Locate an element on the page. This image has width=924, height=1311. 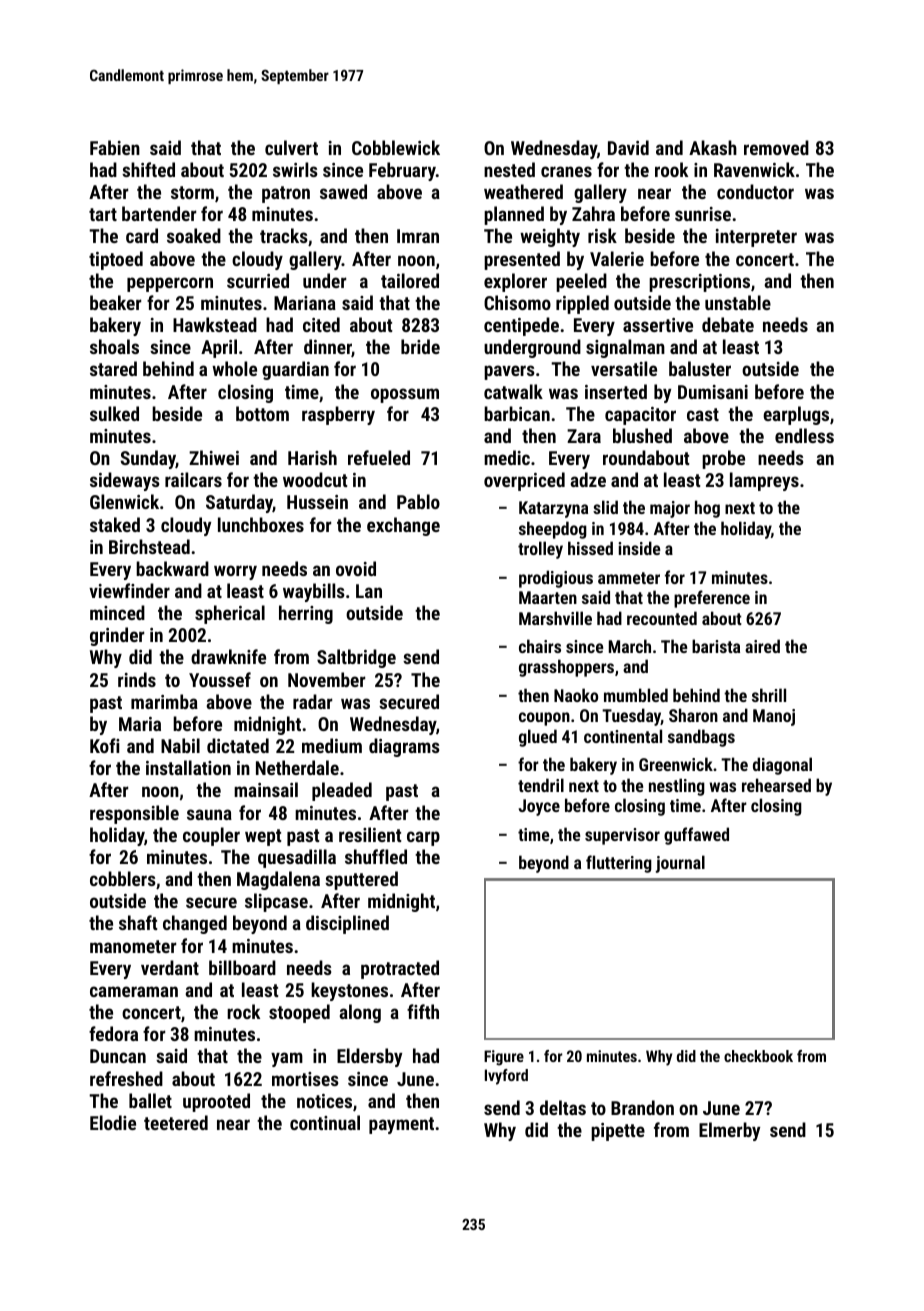
Ivyford is located at coordinates (506, 1077).
